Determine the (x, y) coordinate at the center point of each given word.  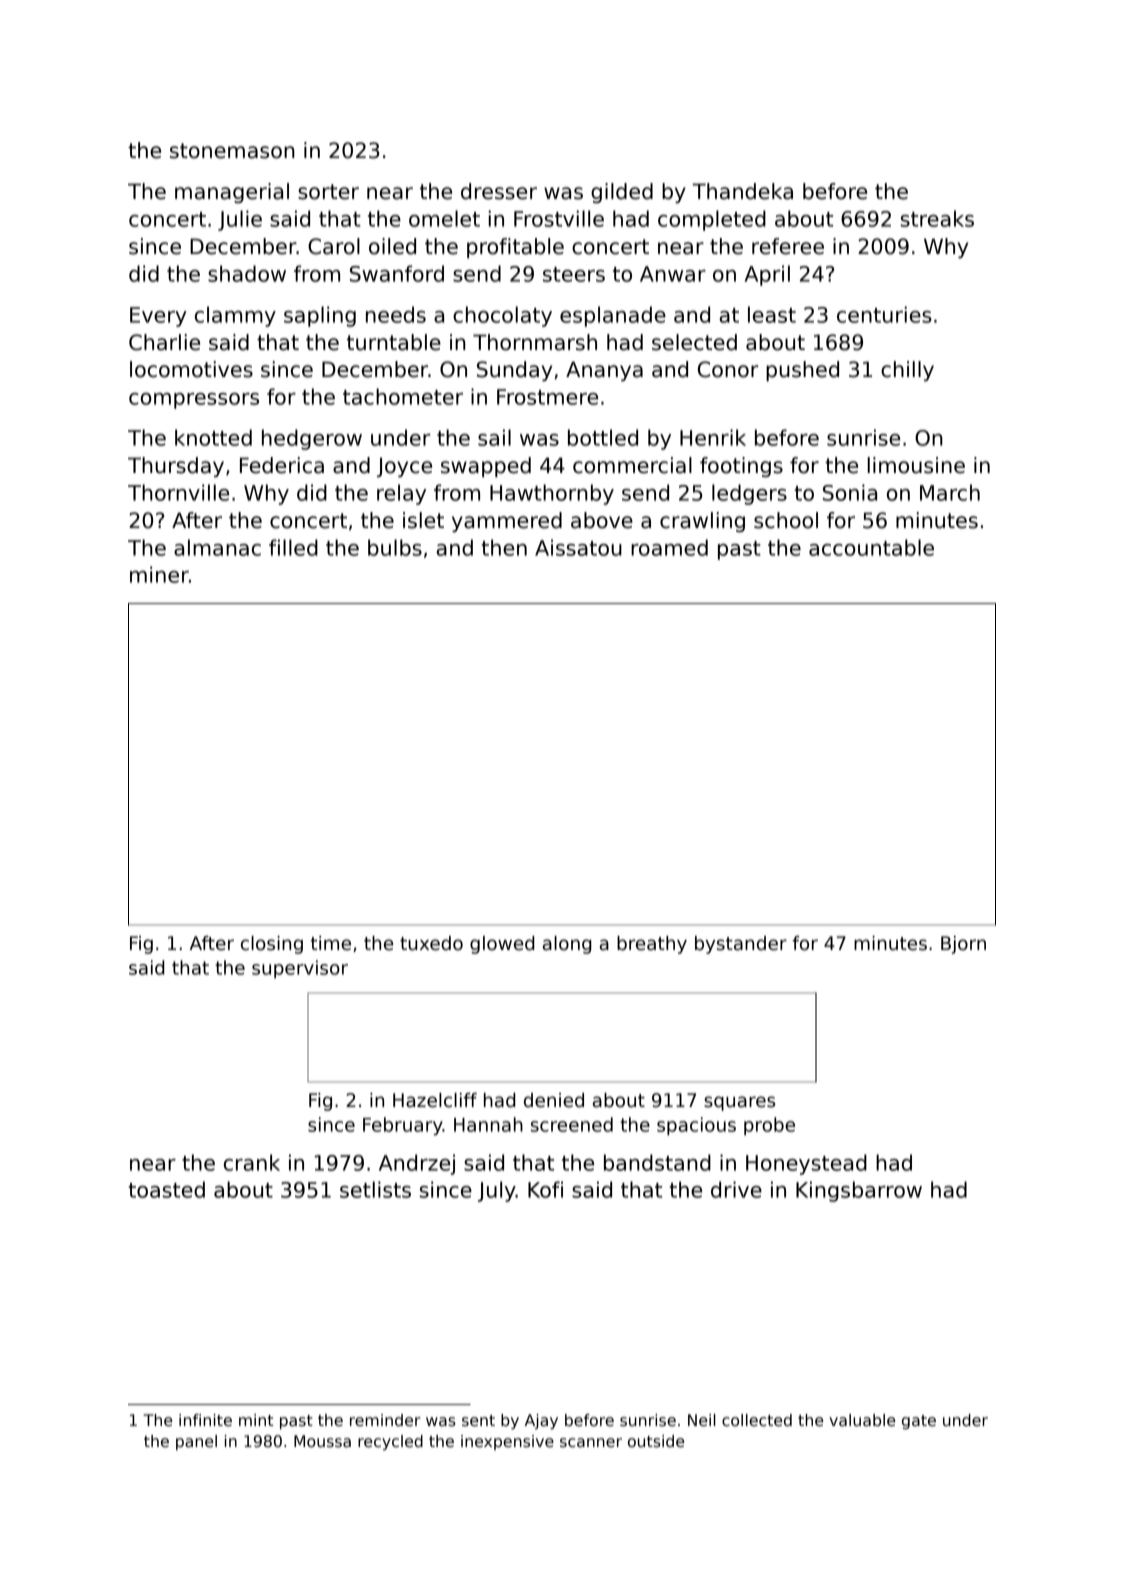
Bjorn (963, 945)
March (950, 492)
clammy (235, 316)
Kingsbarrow (859, 1191)
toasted (166, 1189)
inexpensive (507, 1442)
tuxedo (431, 943)
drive (736, 1189)
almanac (217, 547)
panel (196, 1442)
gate (919, 1422)
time (331, 943)
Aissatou (578, 547)
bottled (603, 437)
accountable (871, 547)
